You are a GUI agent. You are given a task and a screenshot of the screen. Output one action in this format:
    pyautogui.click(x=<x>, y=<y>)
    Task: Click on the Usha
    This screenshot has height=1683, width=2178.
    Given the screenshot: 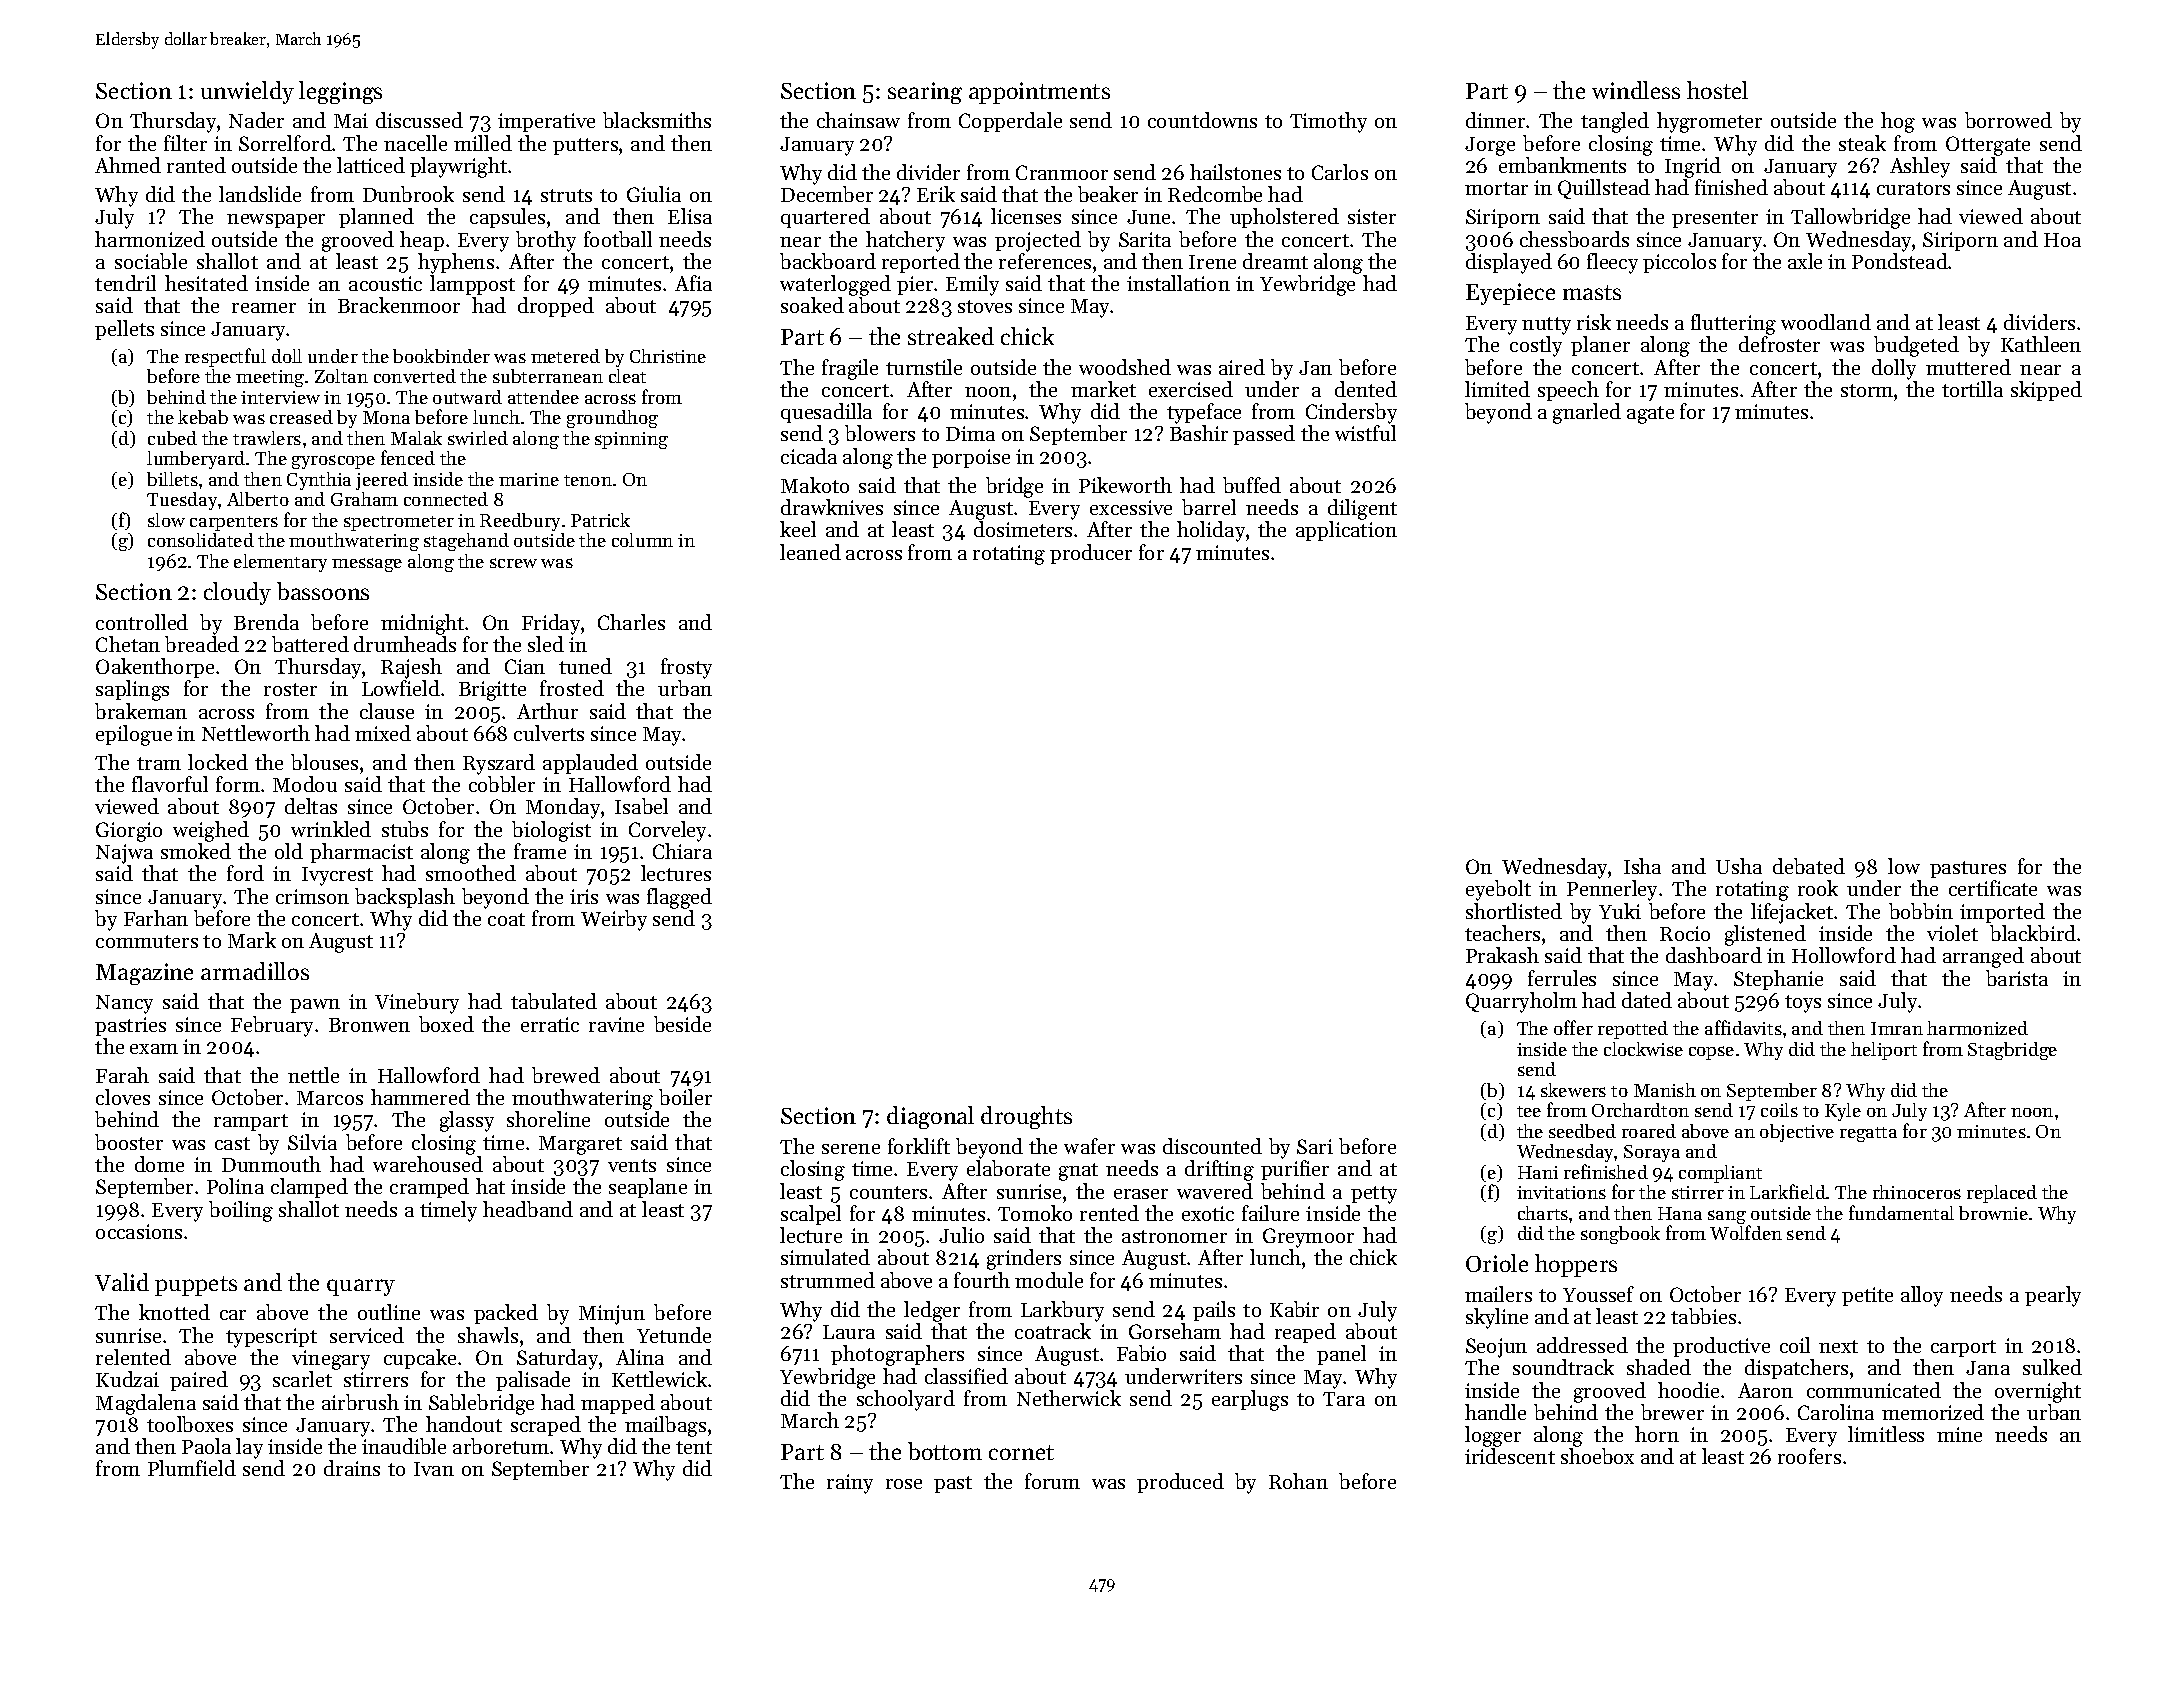 What is the action you would take?
    pyautogui.click(x=1739, y=866)
